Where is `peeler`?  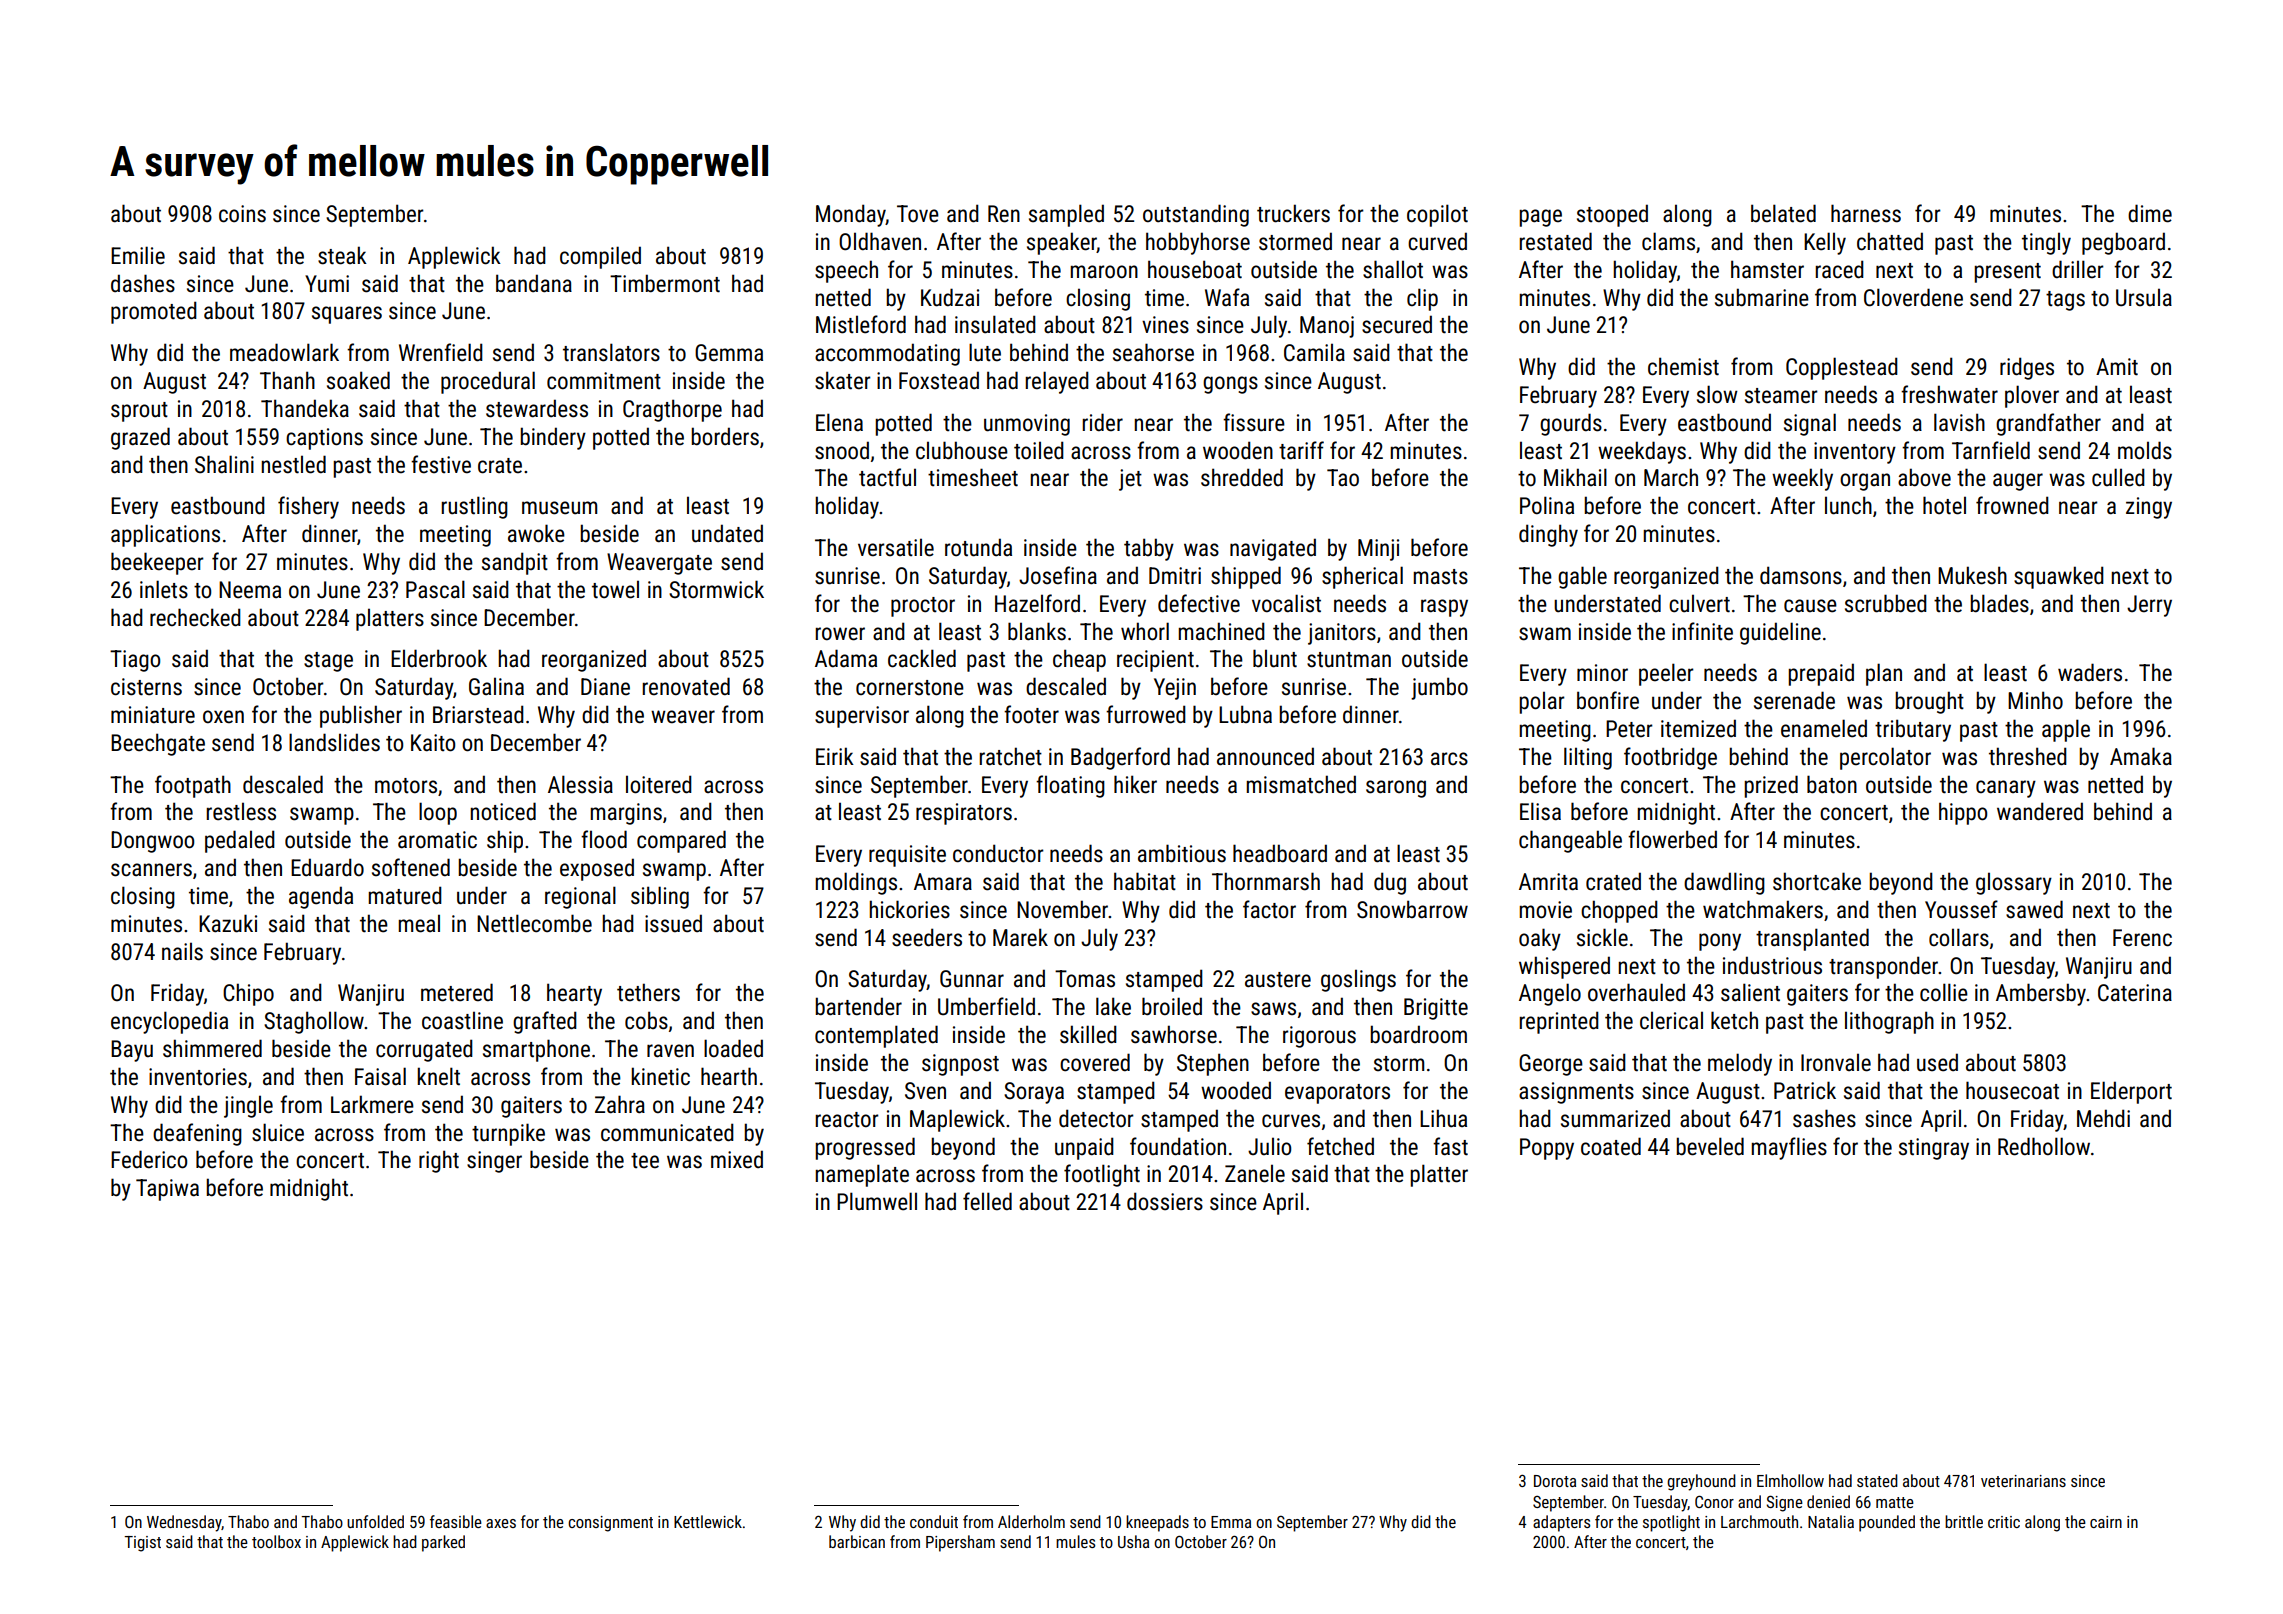 peeler is located at coordinates (1666, 674).
